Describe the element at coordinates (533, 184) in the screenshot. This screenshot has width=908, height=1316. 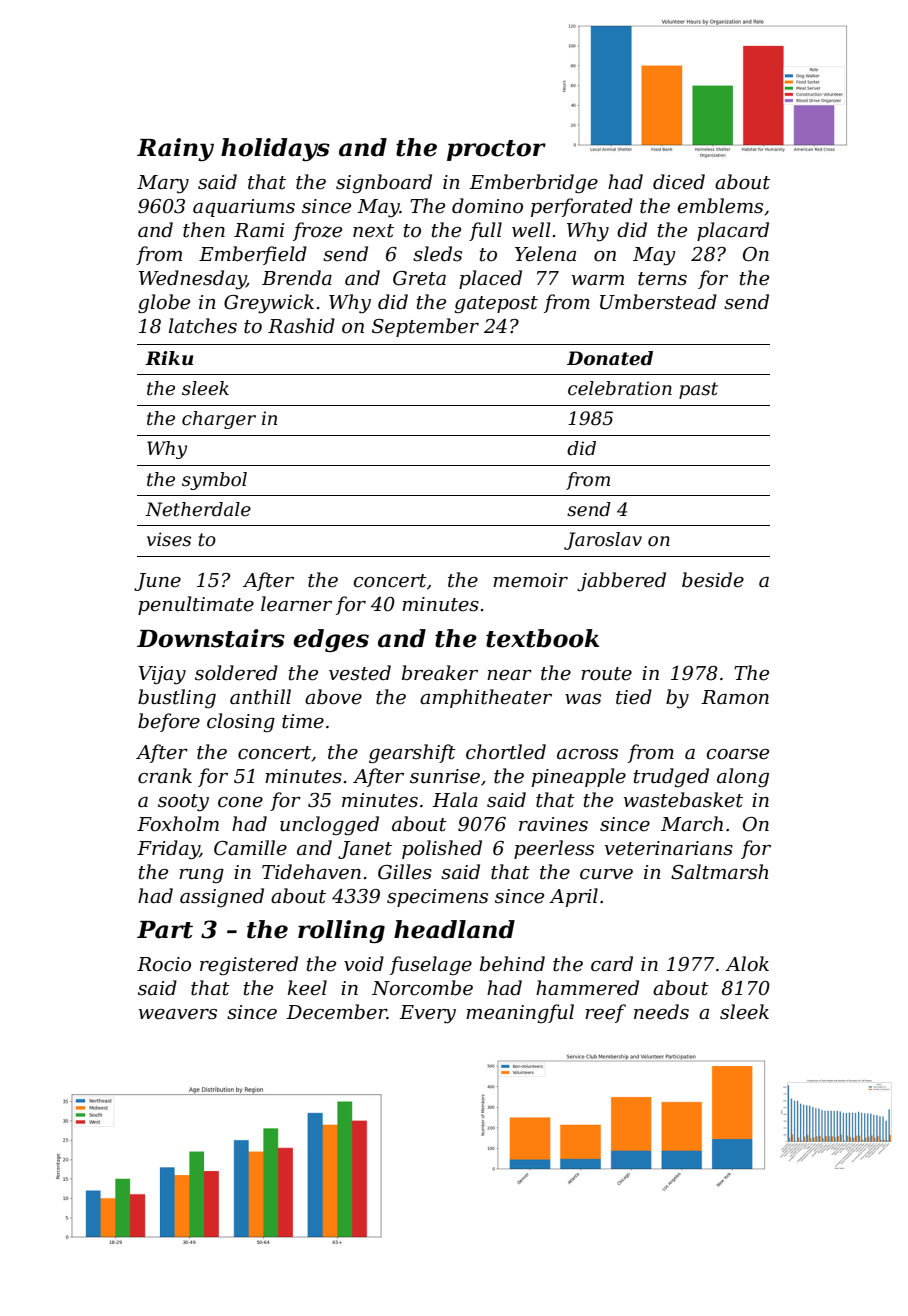
I see `Emberbridge` at that location.
